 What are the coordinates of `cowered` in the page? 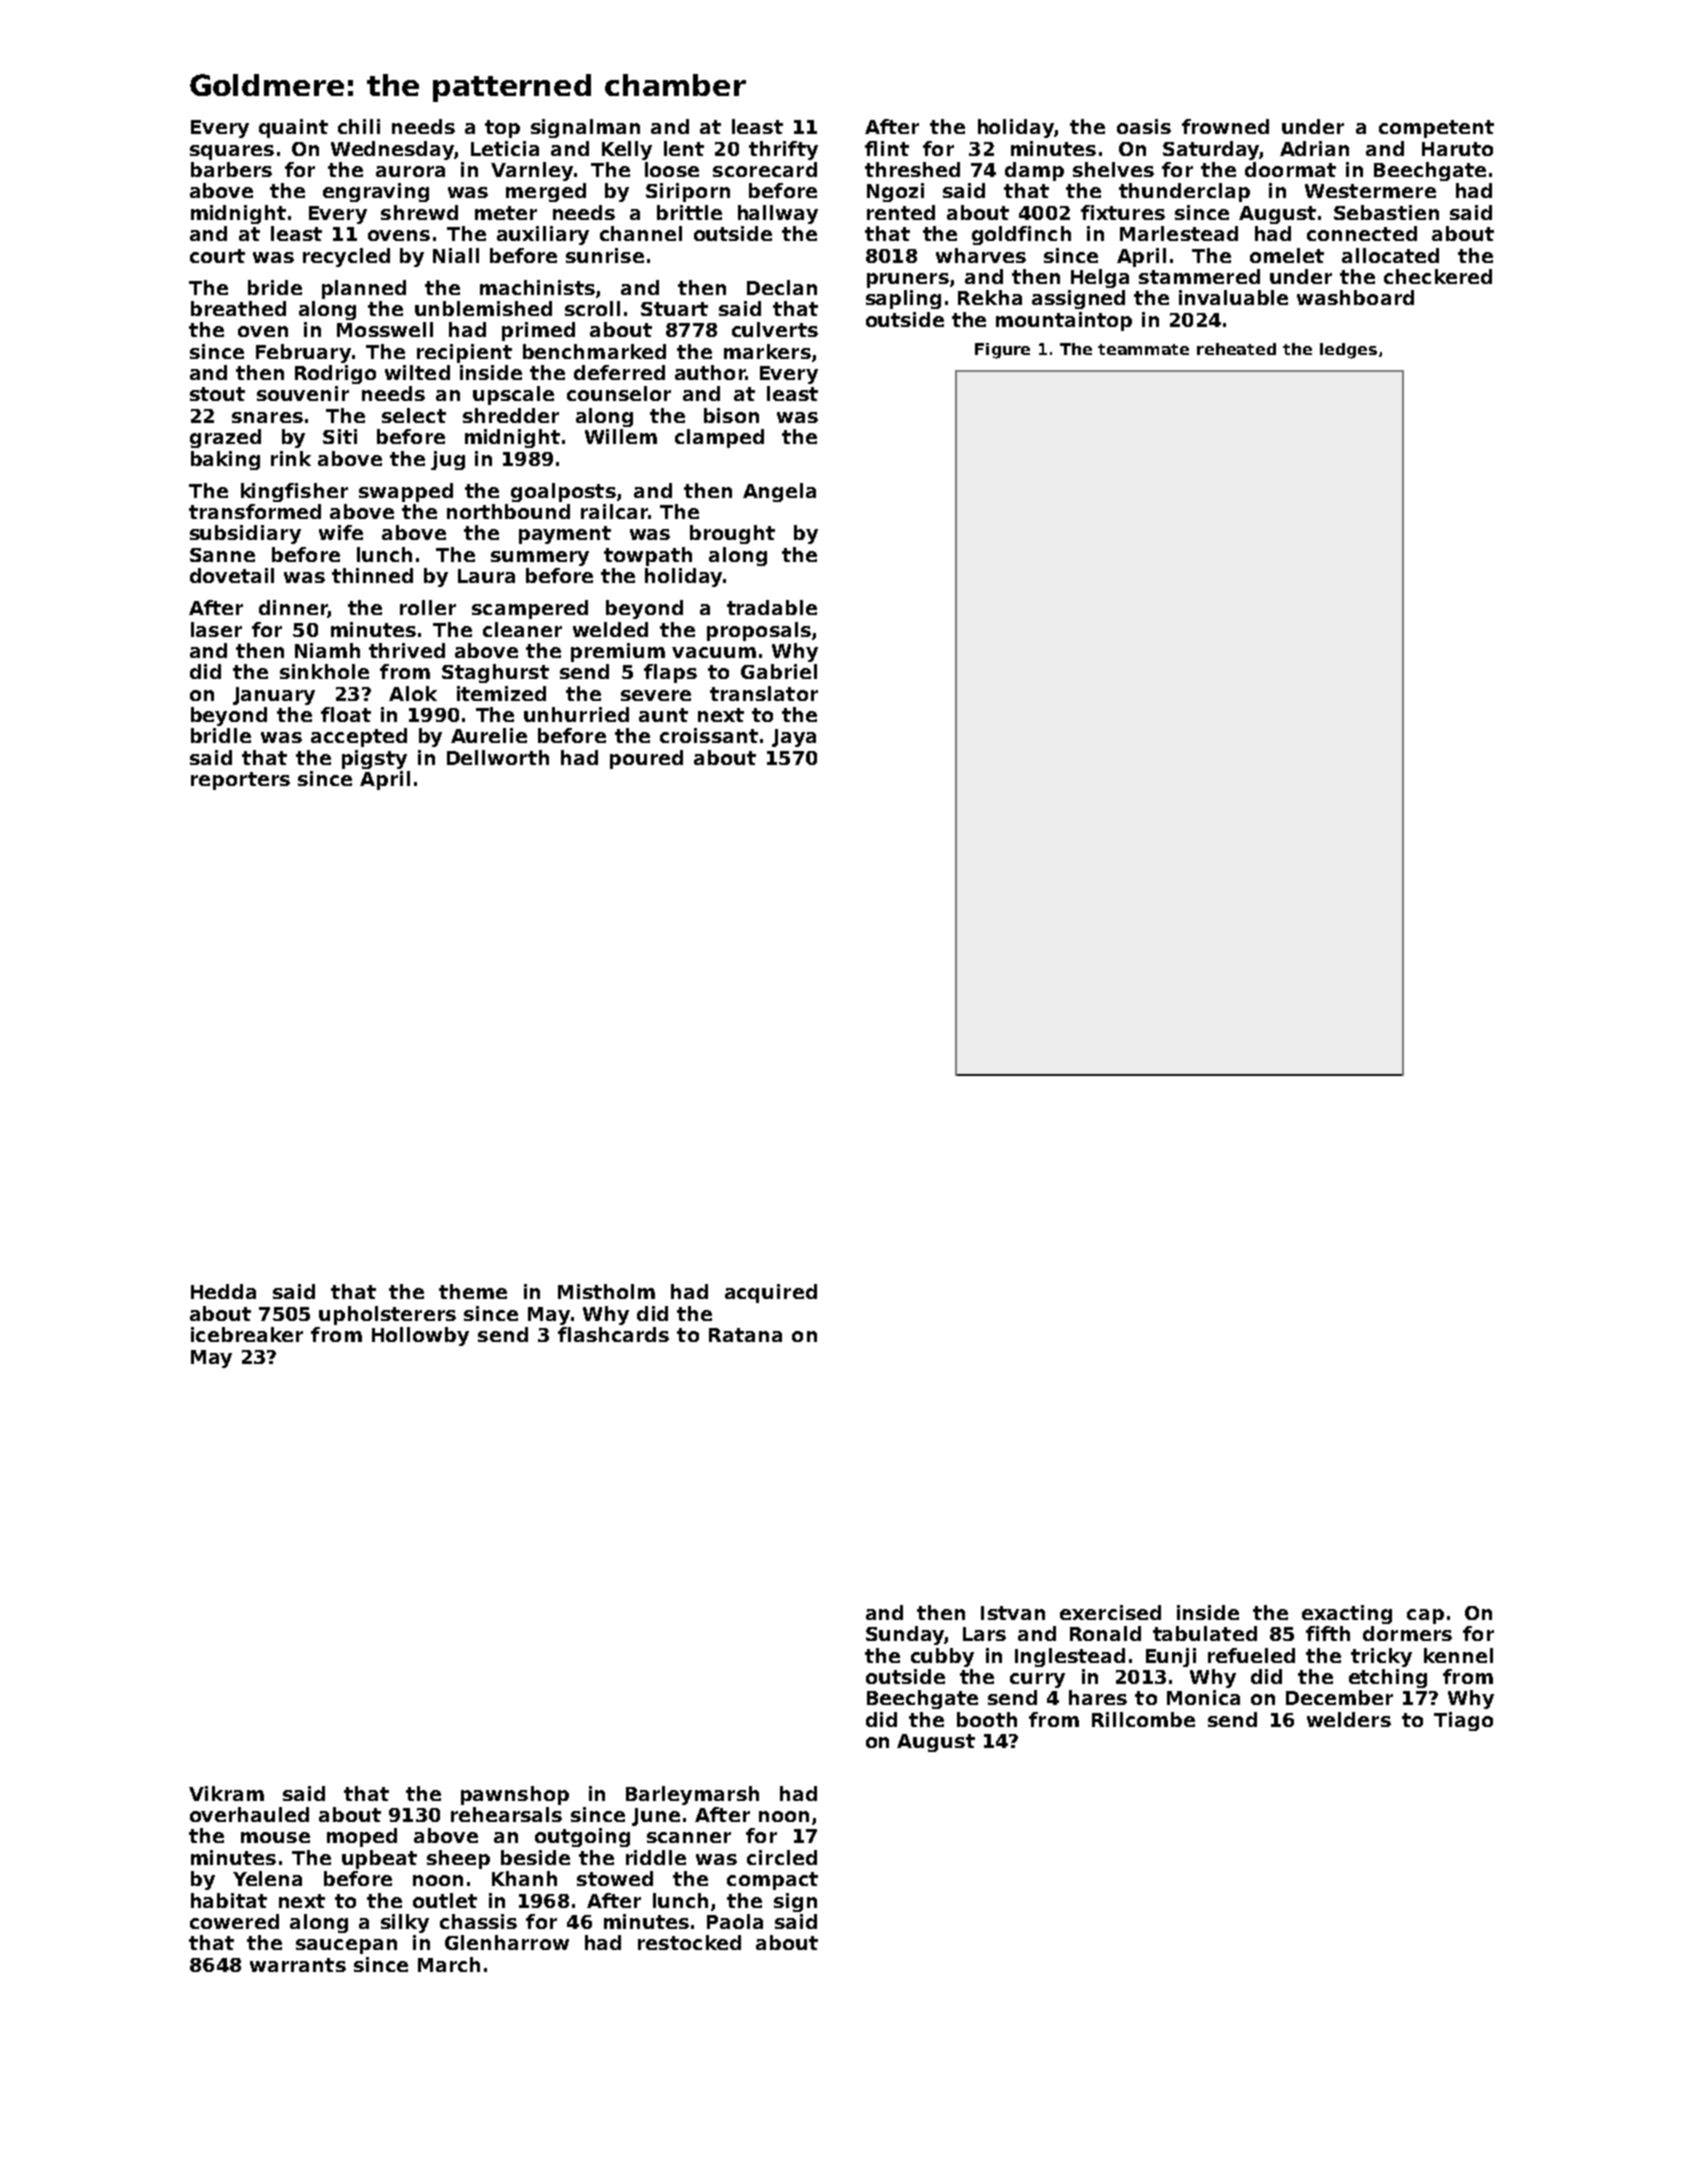 It's located at (234, 1921).
